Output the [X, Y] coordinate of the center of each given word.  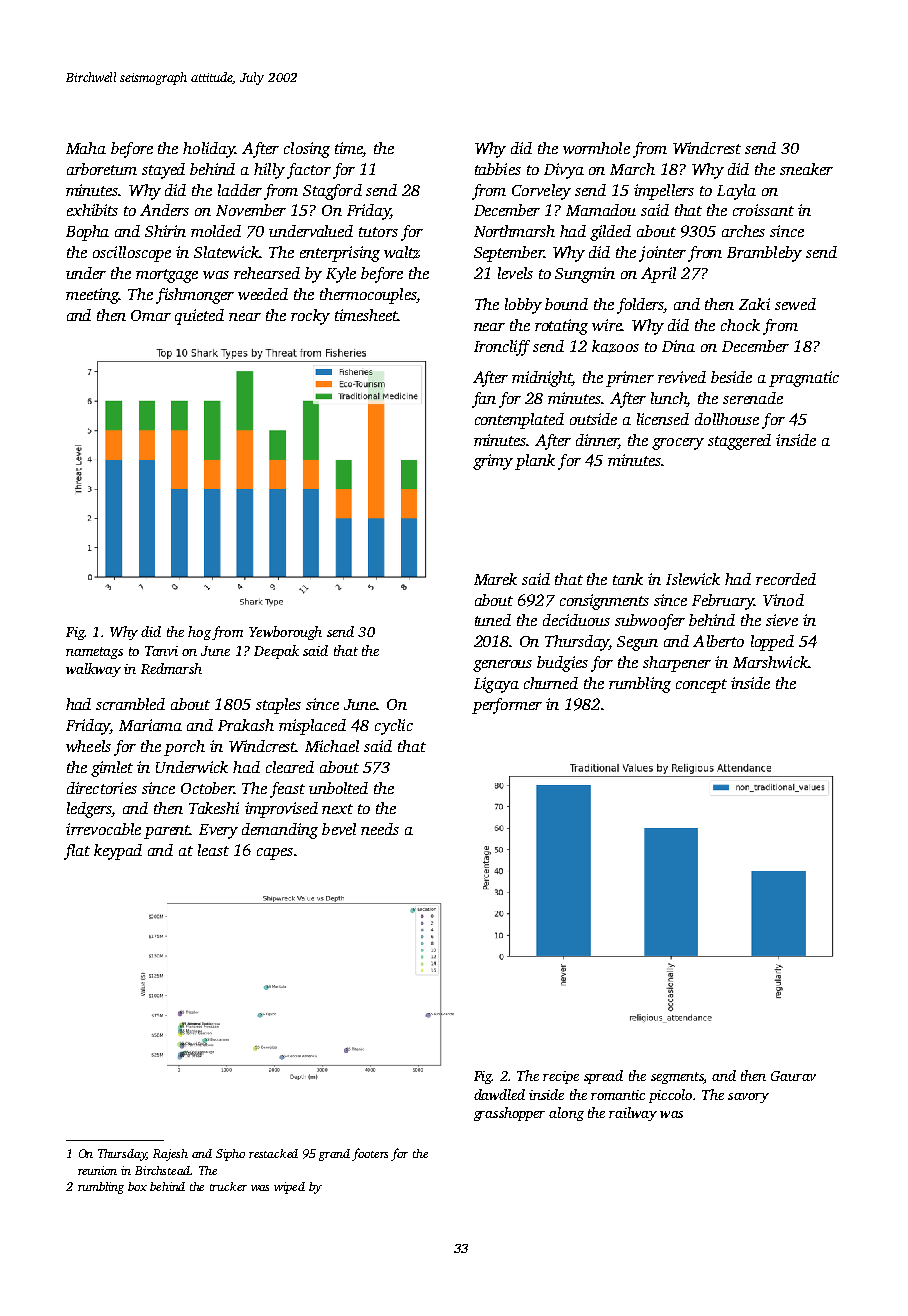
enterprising [340, 254]
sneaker [806, 169]
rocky [310, 317]
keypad [118, 852]
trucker [228, 1186]
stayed [163, 171]
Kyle [341, 275]
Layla [736, 192]
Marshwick [771, 662]
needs [380, 829]
